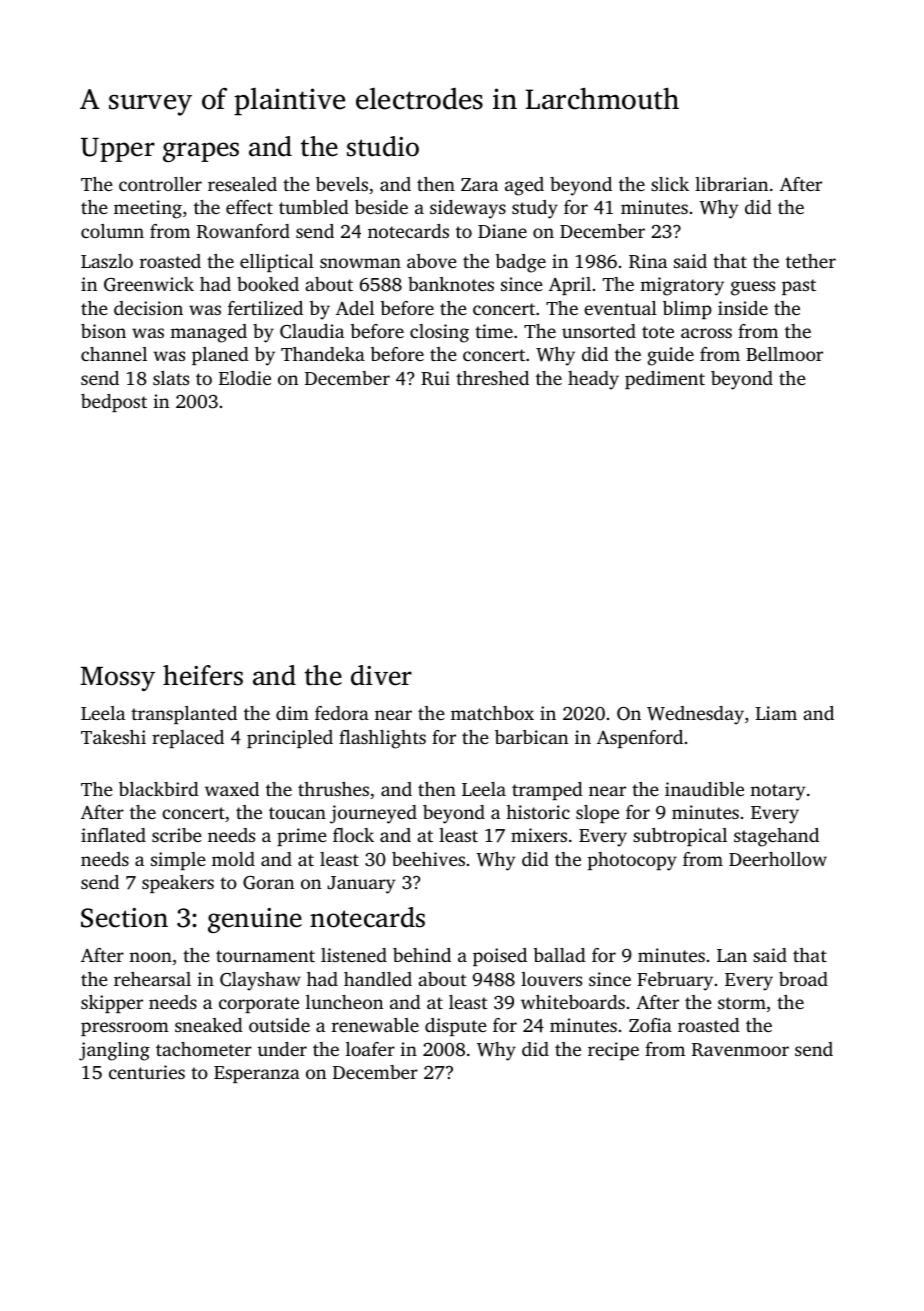  What do you see at coordinates (112, 1004) in the image?
I see `skipper` at bounding box center [112, 1004].
